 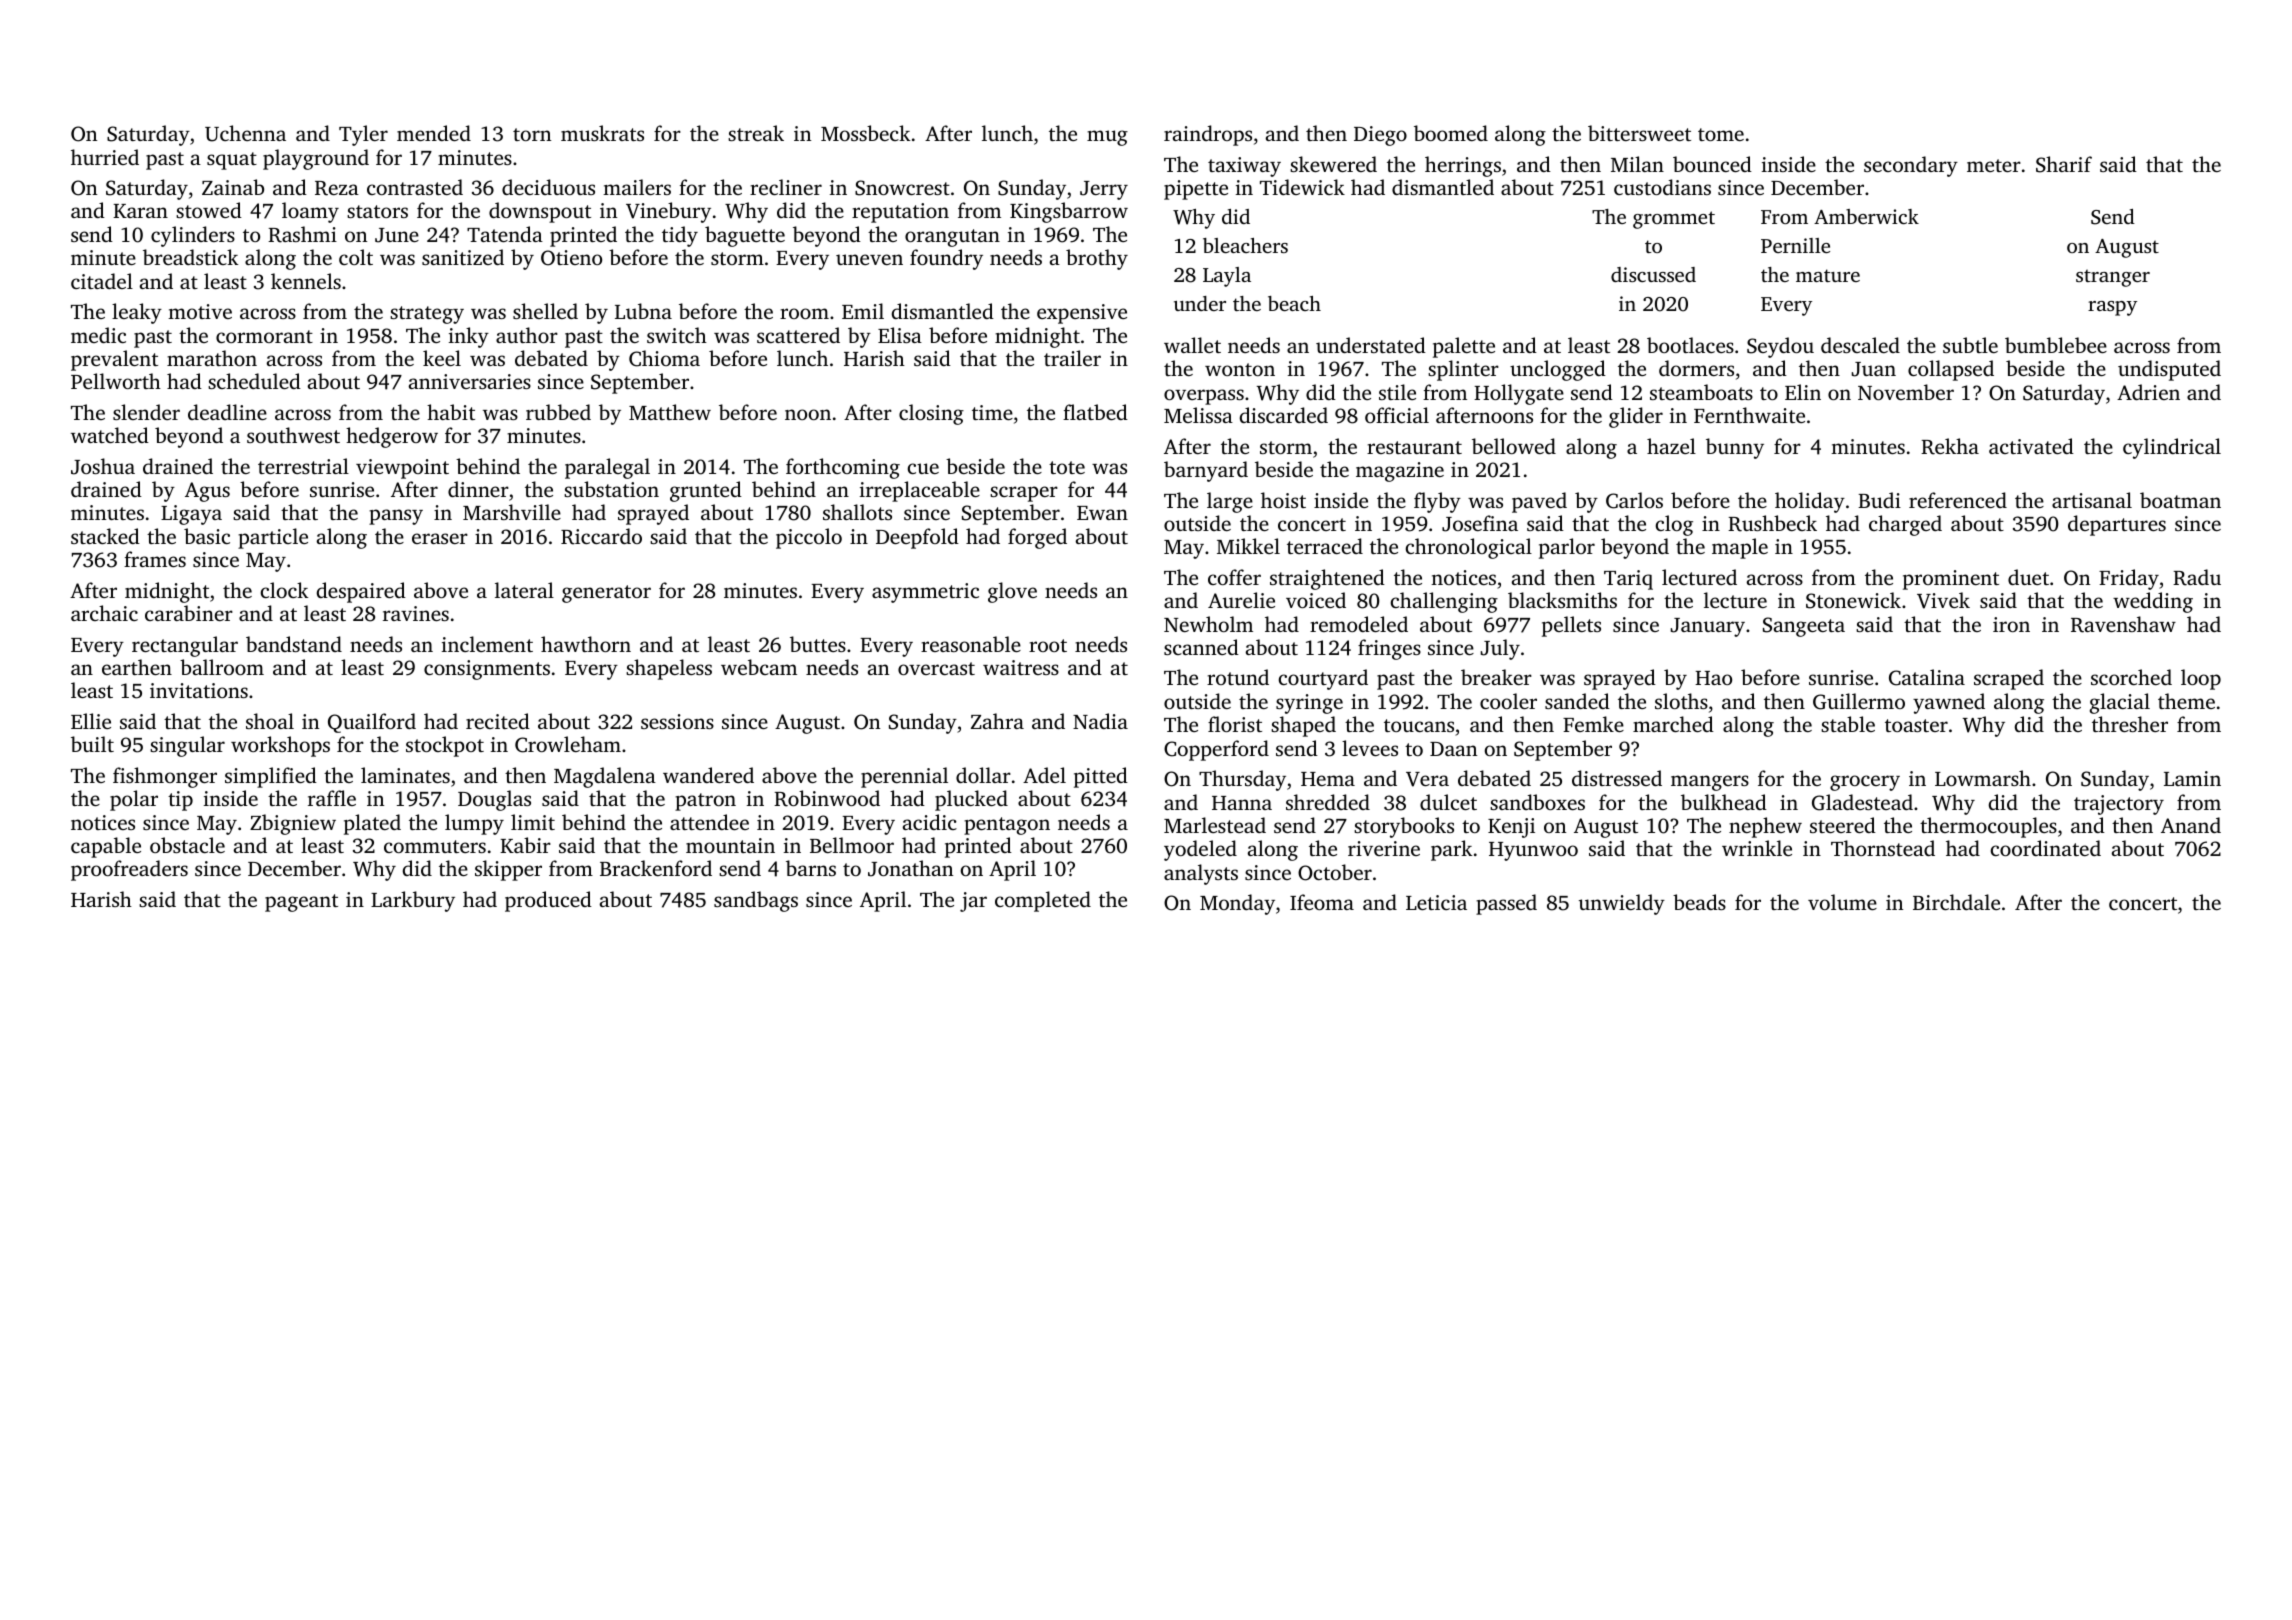 I want to click on bandstand, so click(x=294, y=644).
